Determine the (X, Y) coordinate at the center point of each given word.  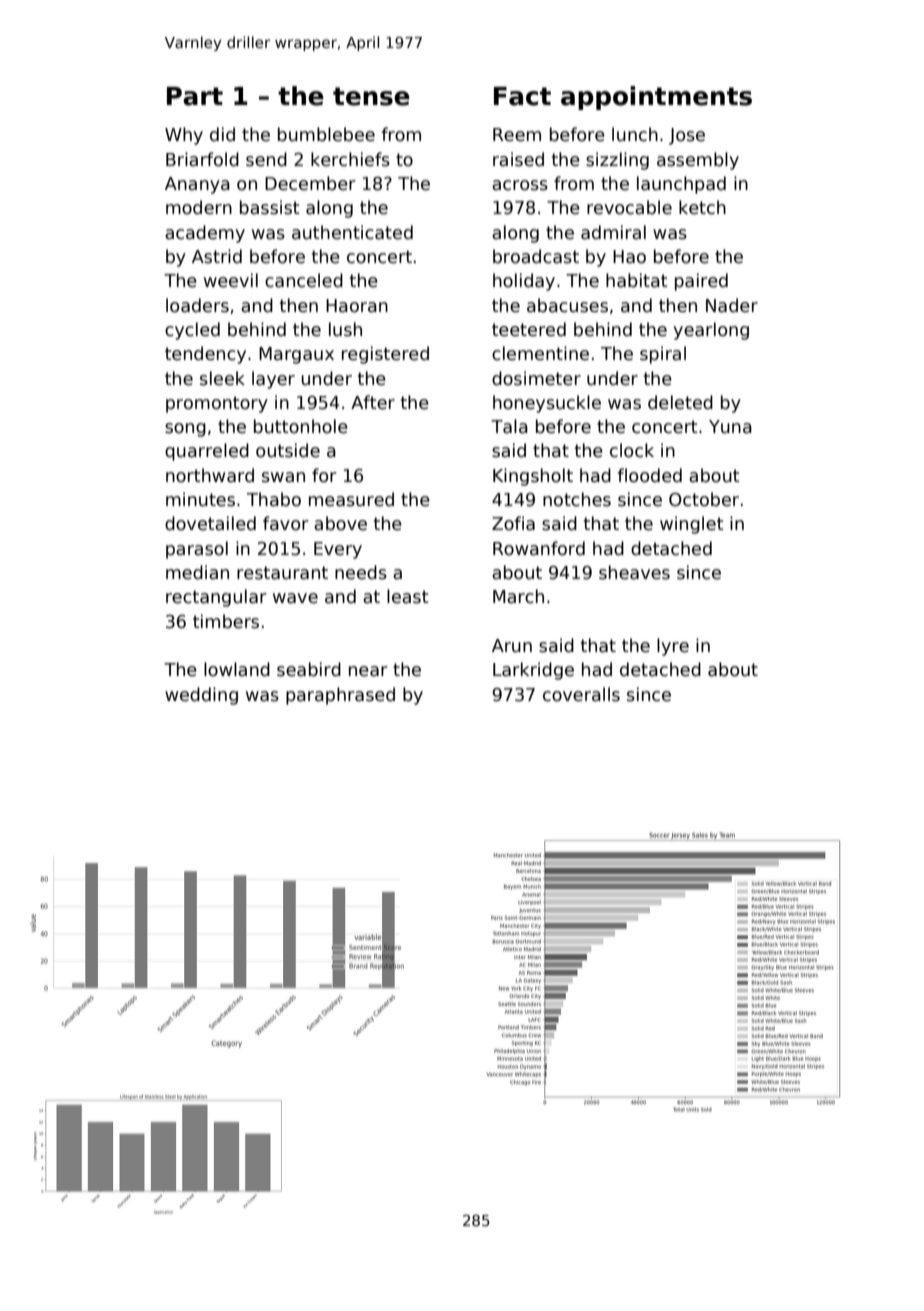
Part (195, 96)
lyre (673, 647)
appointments (656, 98)
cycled (192, 331)
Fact (522, 96)
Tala (509, 426)
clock (632, 450)
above (340, 523)
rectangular (216, 598)
